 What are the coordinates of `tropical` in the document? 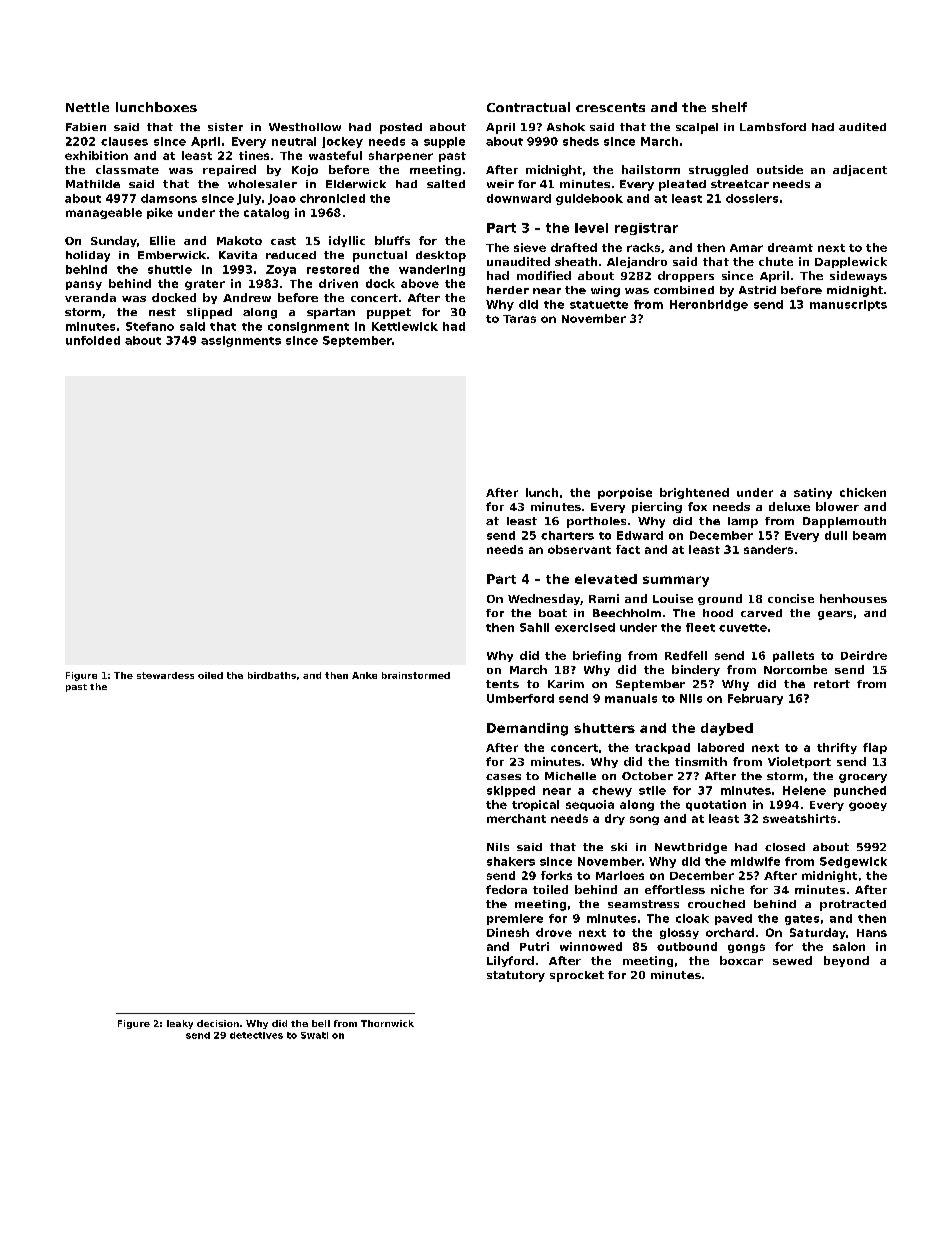 It's located at (535, 805).
